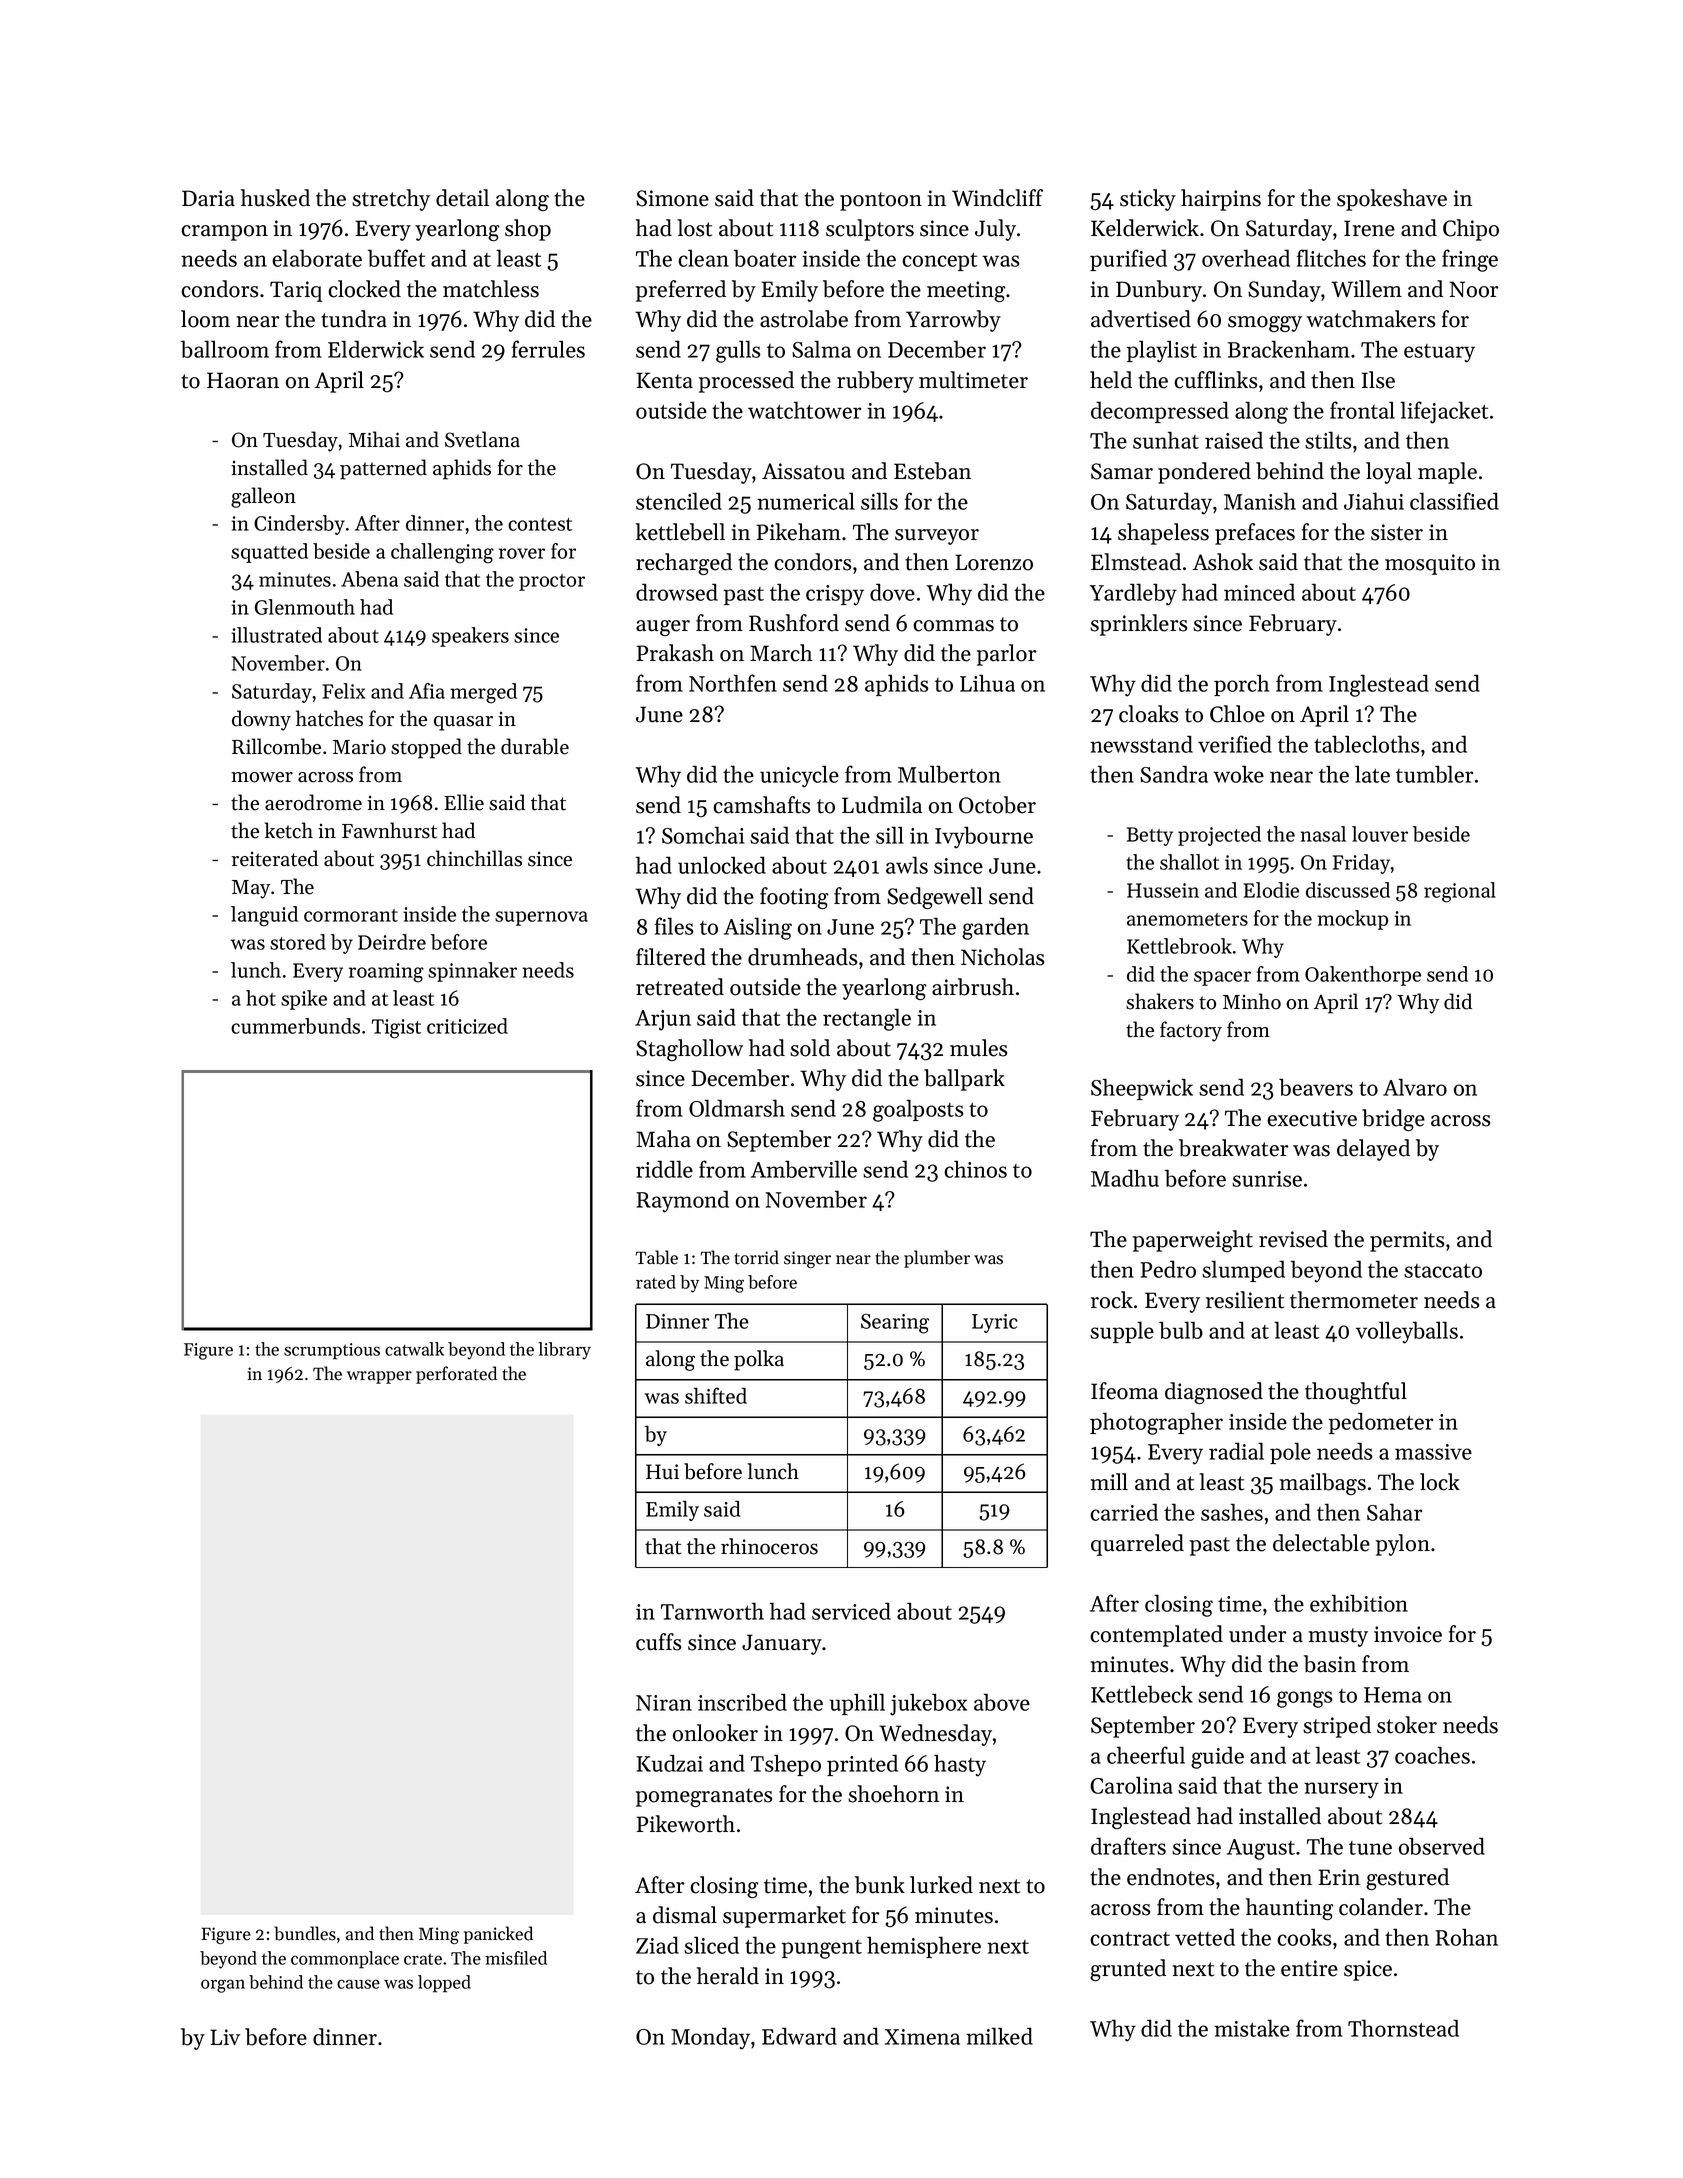 The height and width of the image is (2178, 1683). What do you see at coordinates (932, 471) in the image?
I see `Esteban` at bounding box center [932, 471].
